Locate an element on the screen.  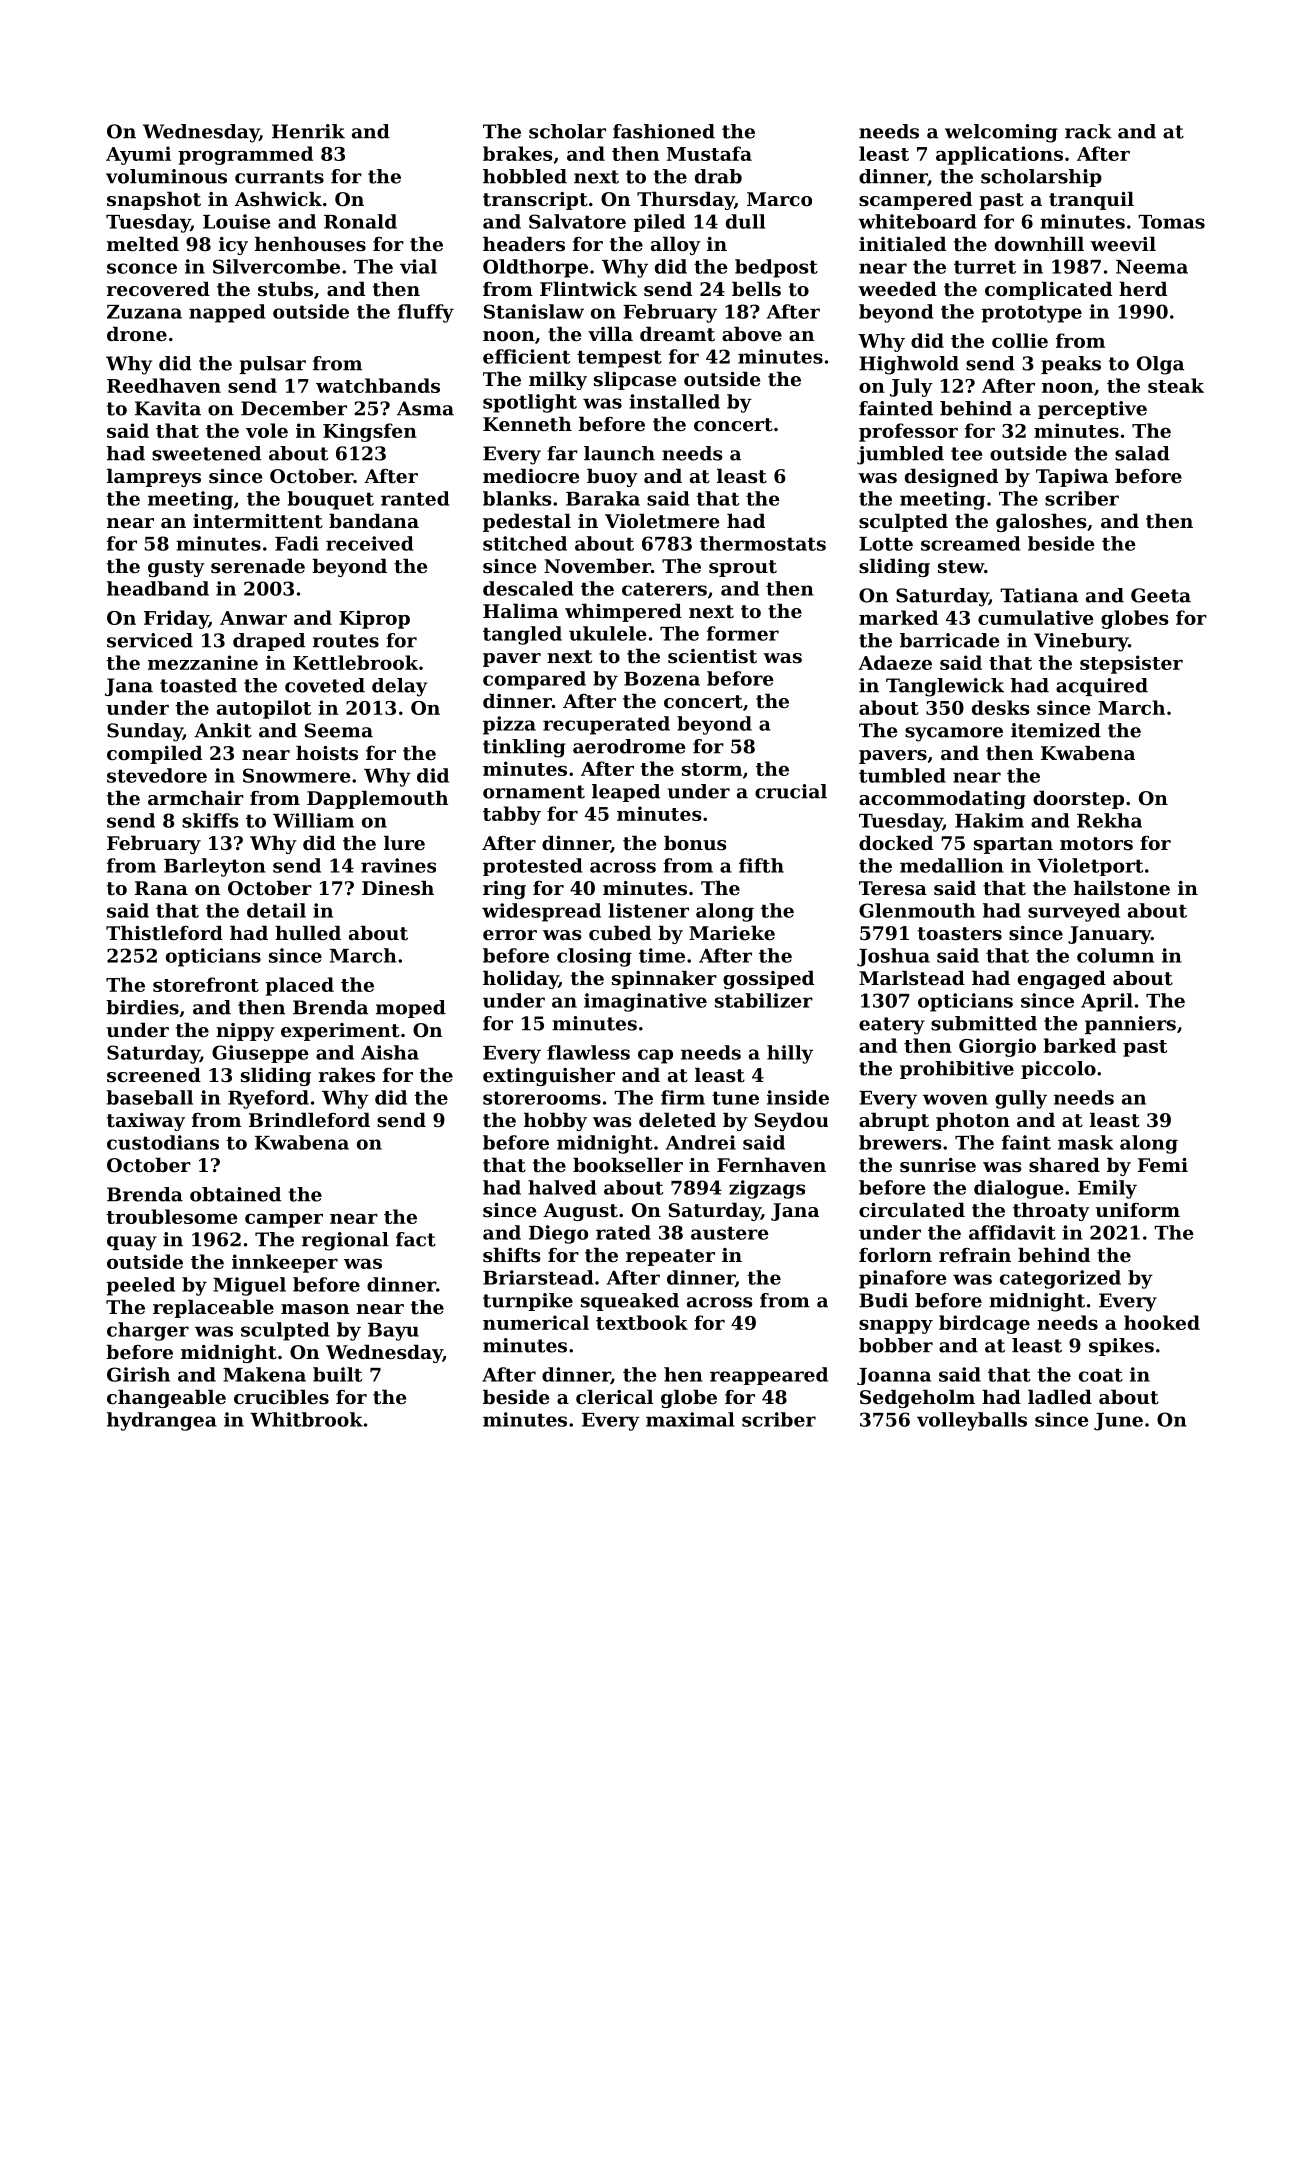
whiteboard is located at coordinates (917, 221).
